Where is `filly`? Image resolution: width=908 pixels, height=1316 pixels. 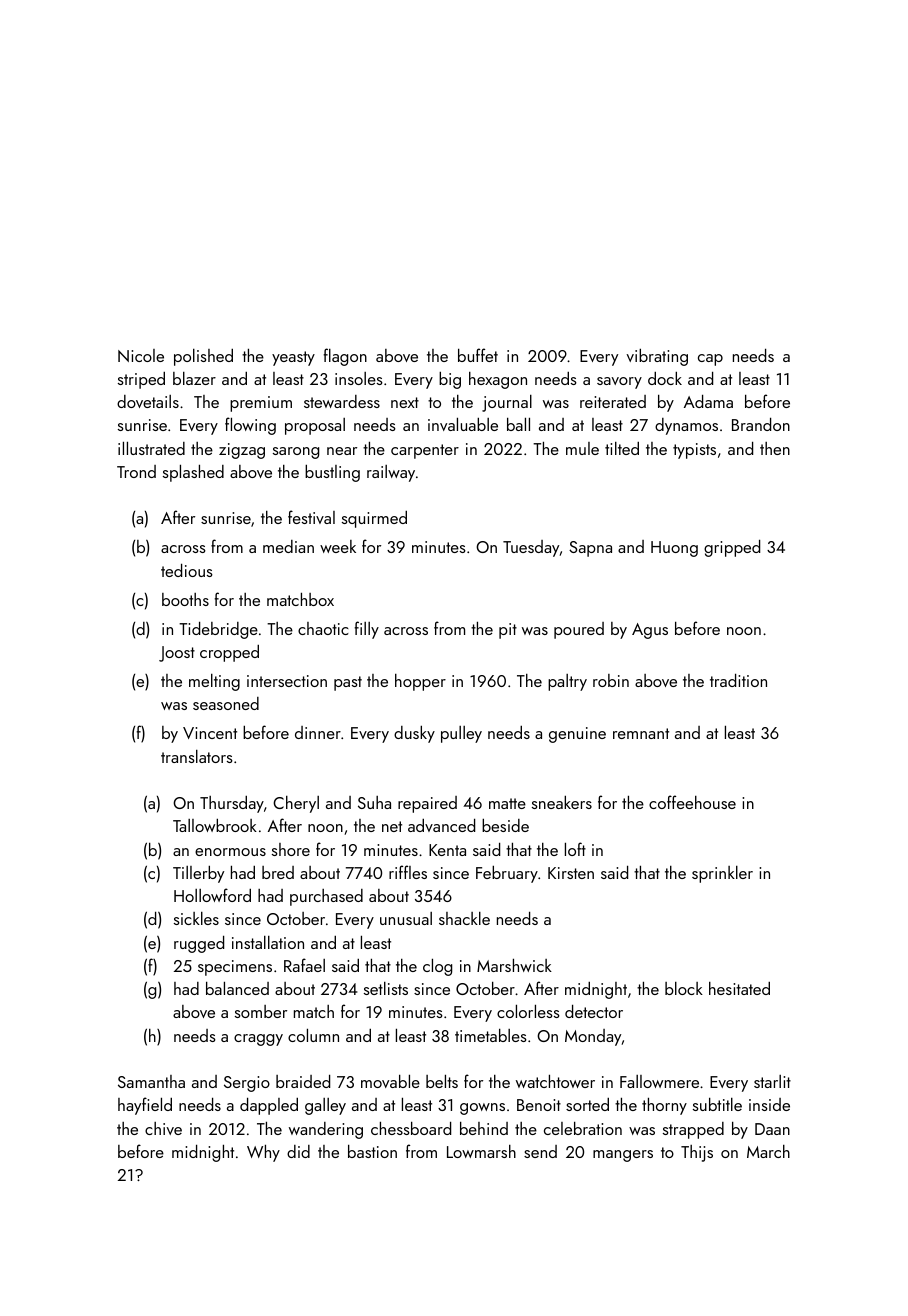 filly is located at coordinates (367, 630).
